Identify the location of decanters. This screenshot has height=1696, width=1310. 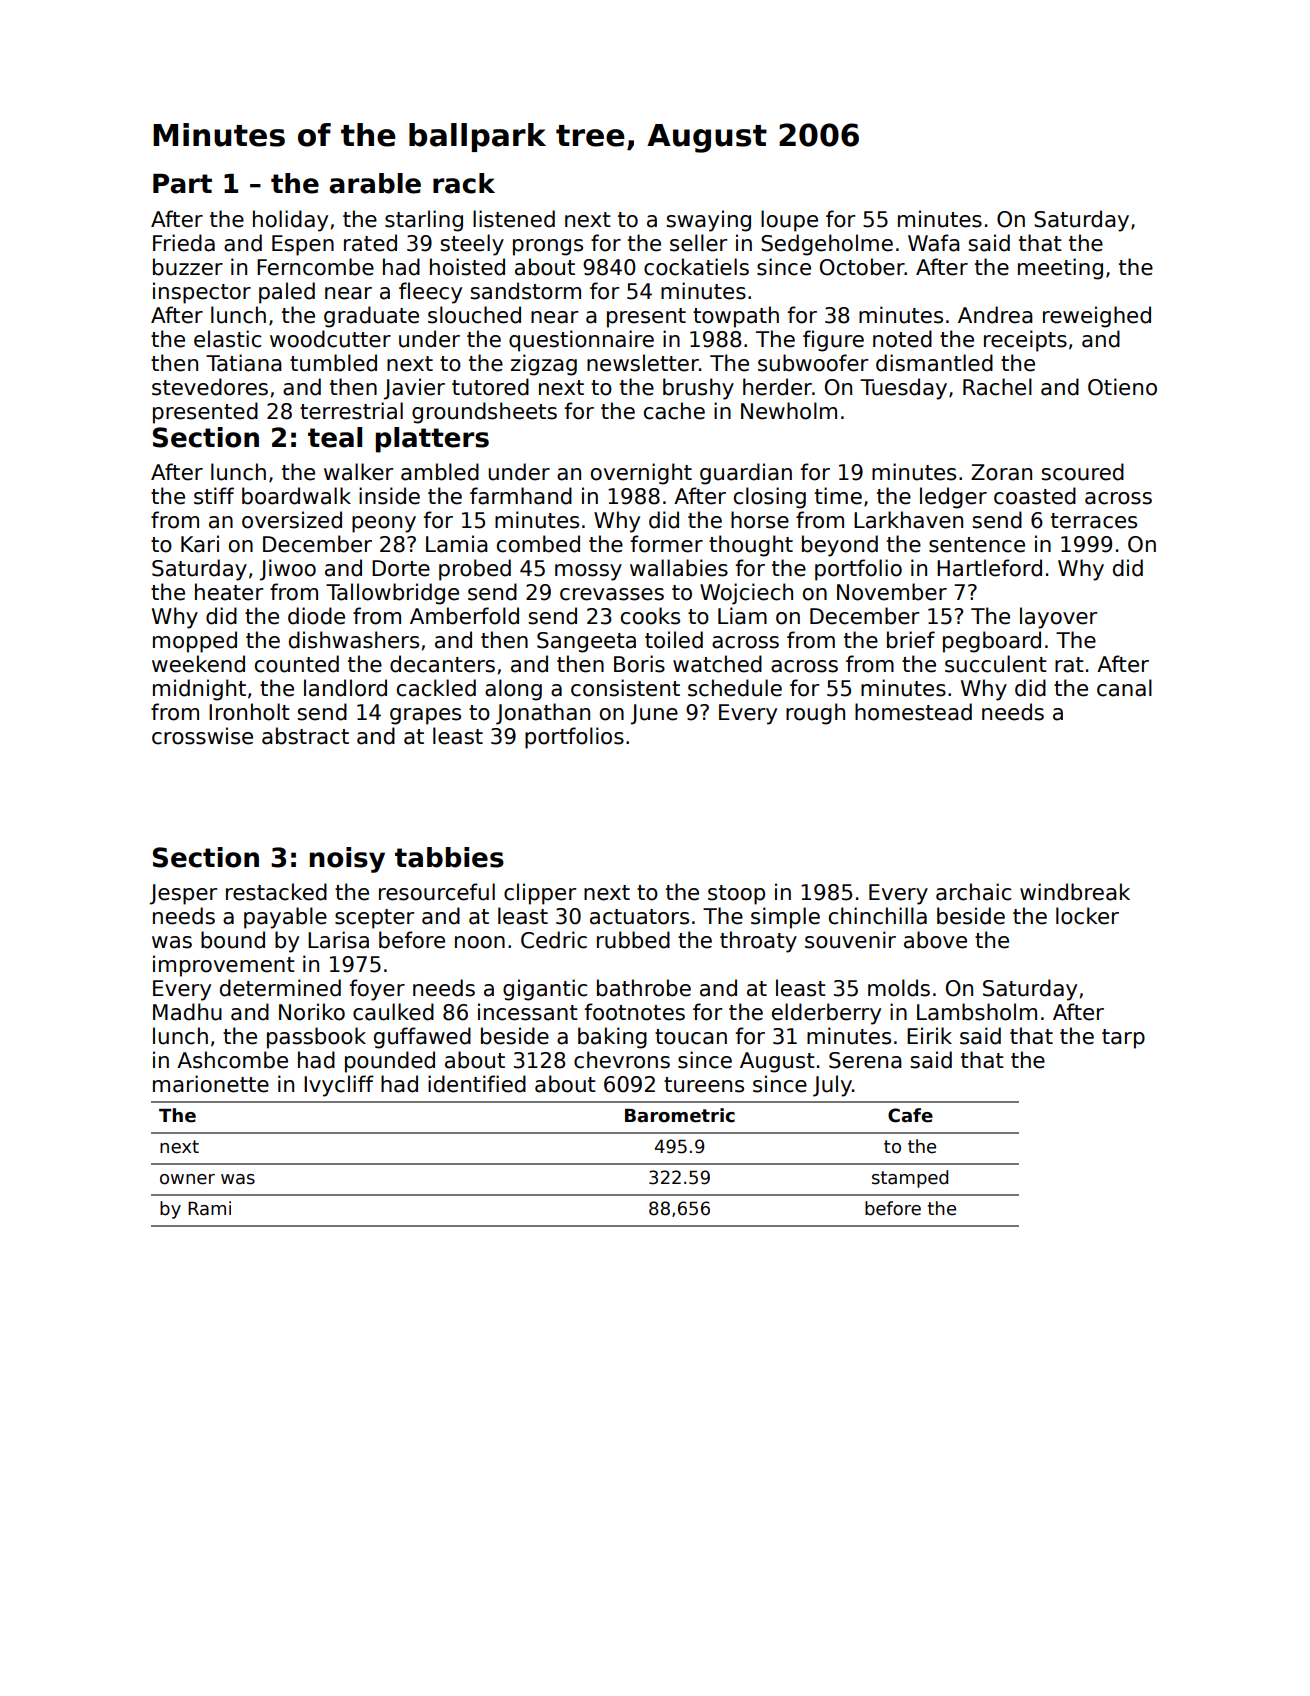
(442, 664).
